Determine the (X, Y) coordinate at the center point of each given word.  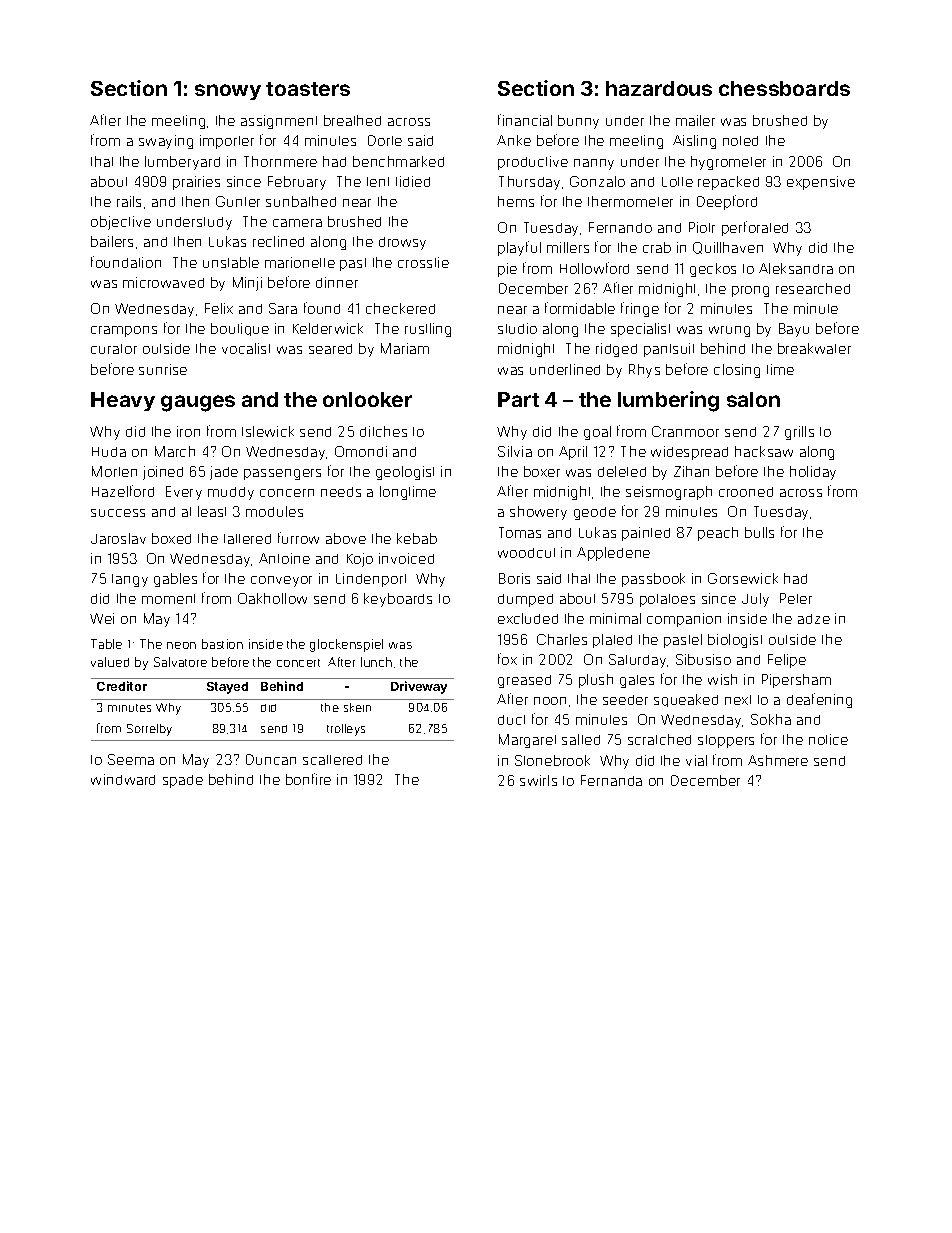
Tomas (520, 532)
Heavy (123, 401)
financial (525, 120)
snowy (228, 92)
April (573, 453)
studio (517, 328)
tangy (130, 580)
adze (814, 619)
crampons (124, 331)
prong (750, 291)
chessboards (784, 88)
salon (753, 399)
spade (183, 781)
